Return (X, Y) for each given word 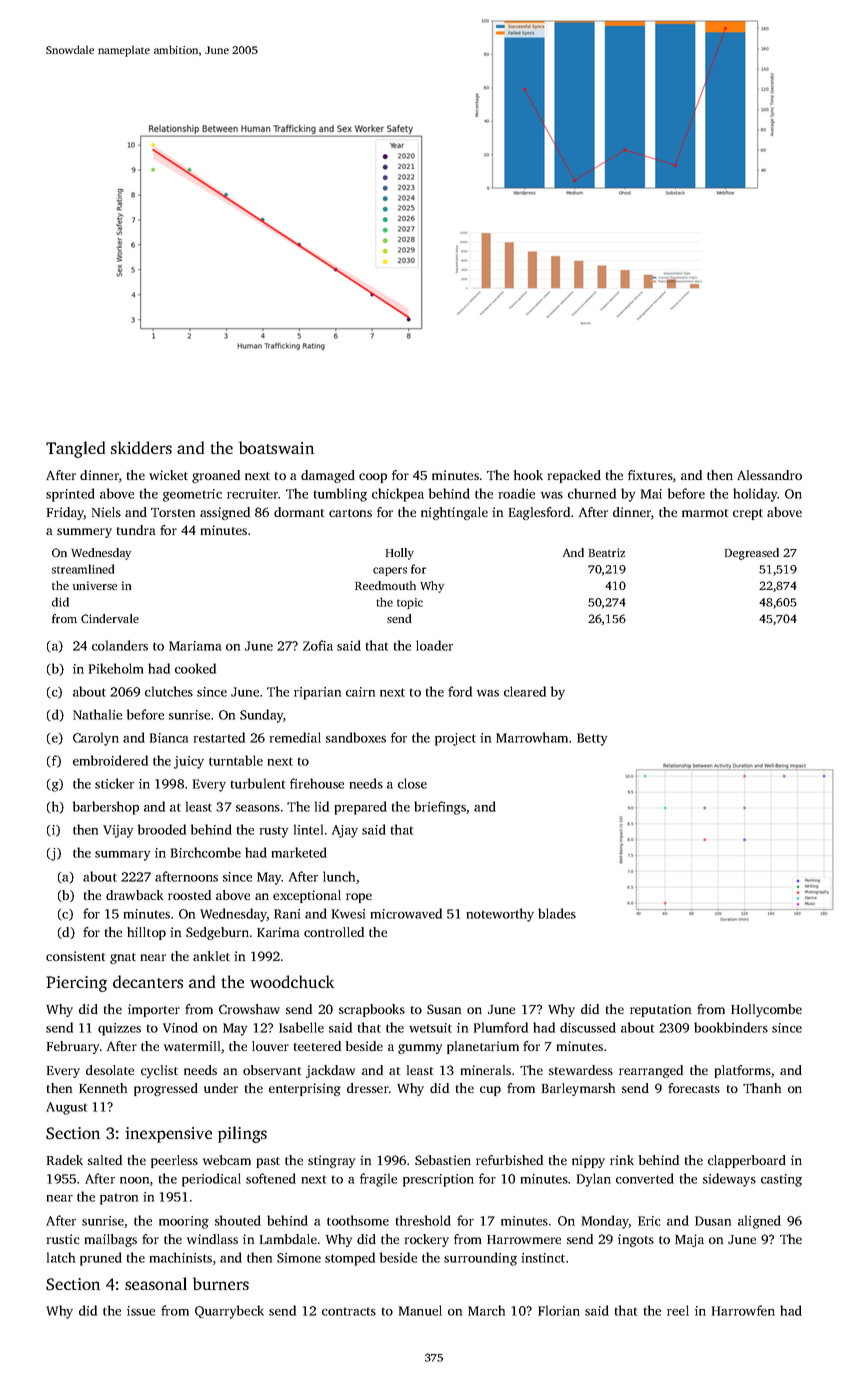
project (455, 739)
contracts (349, 1311)
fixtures (650, 475)
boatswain (276, 447)
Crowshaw (249, 1009)
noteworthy (500, 915)
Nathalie (97, 714)
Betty (592, 739)
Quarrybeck (229, 1312)
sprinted (70, 495)
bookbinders (731, 1027)
